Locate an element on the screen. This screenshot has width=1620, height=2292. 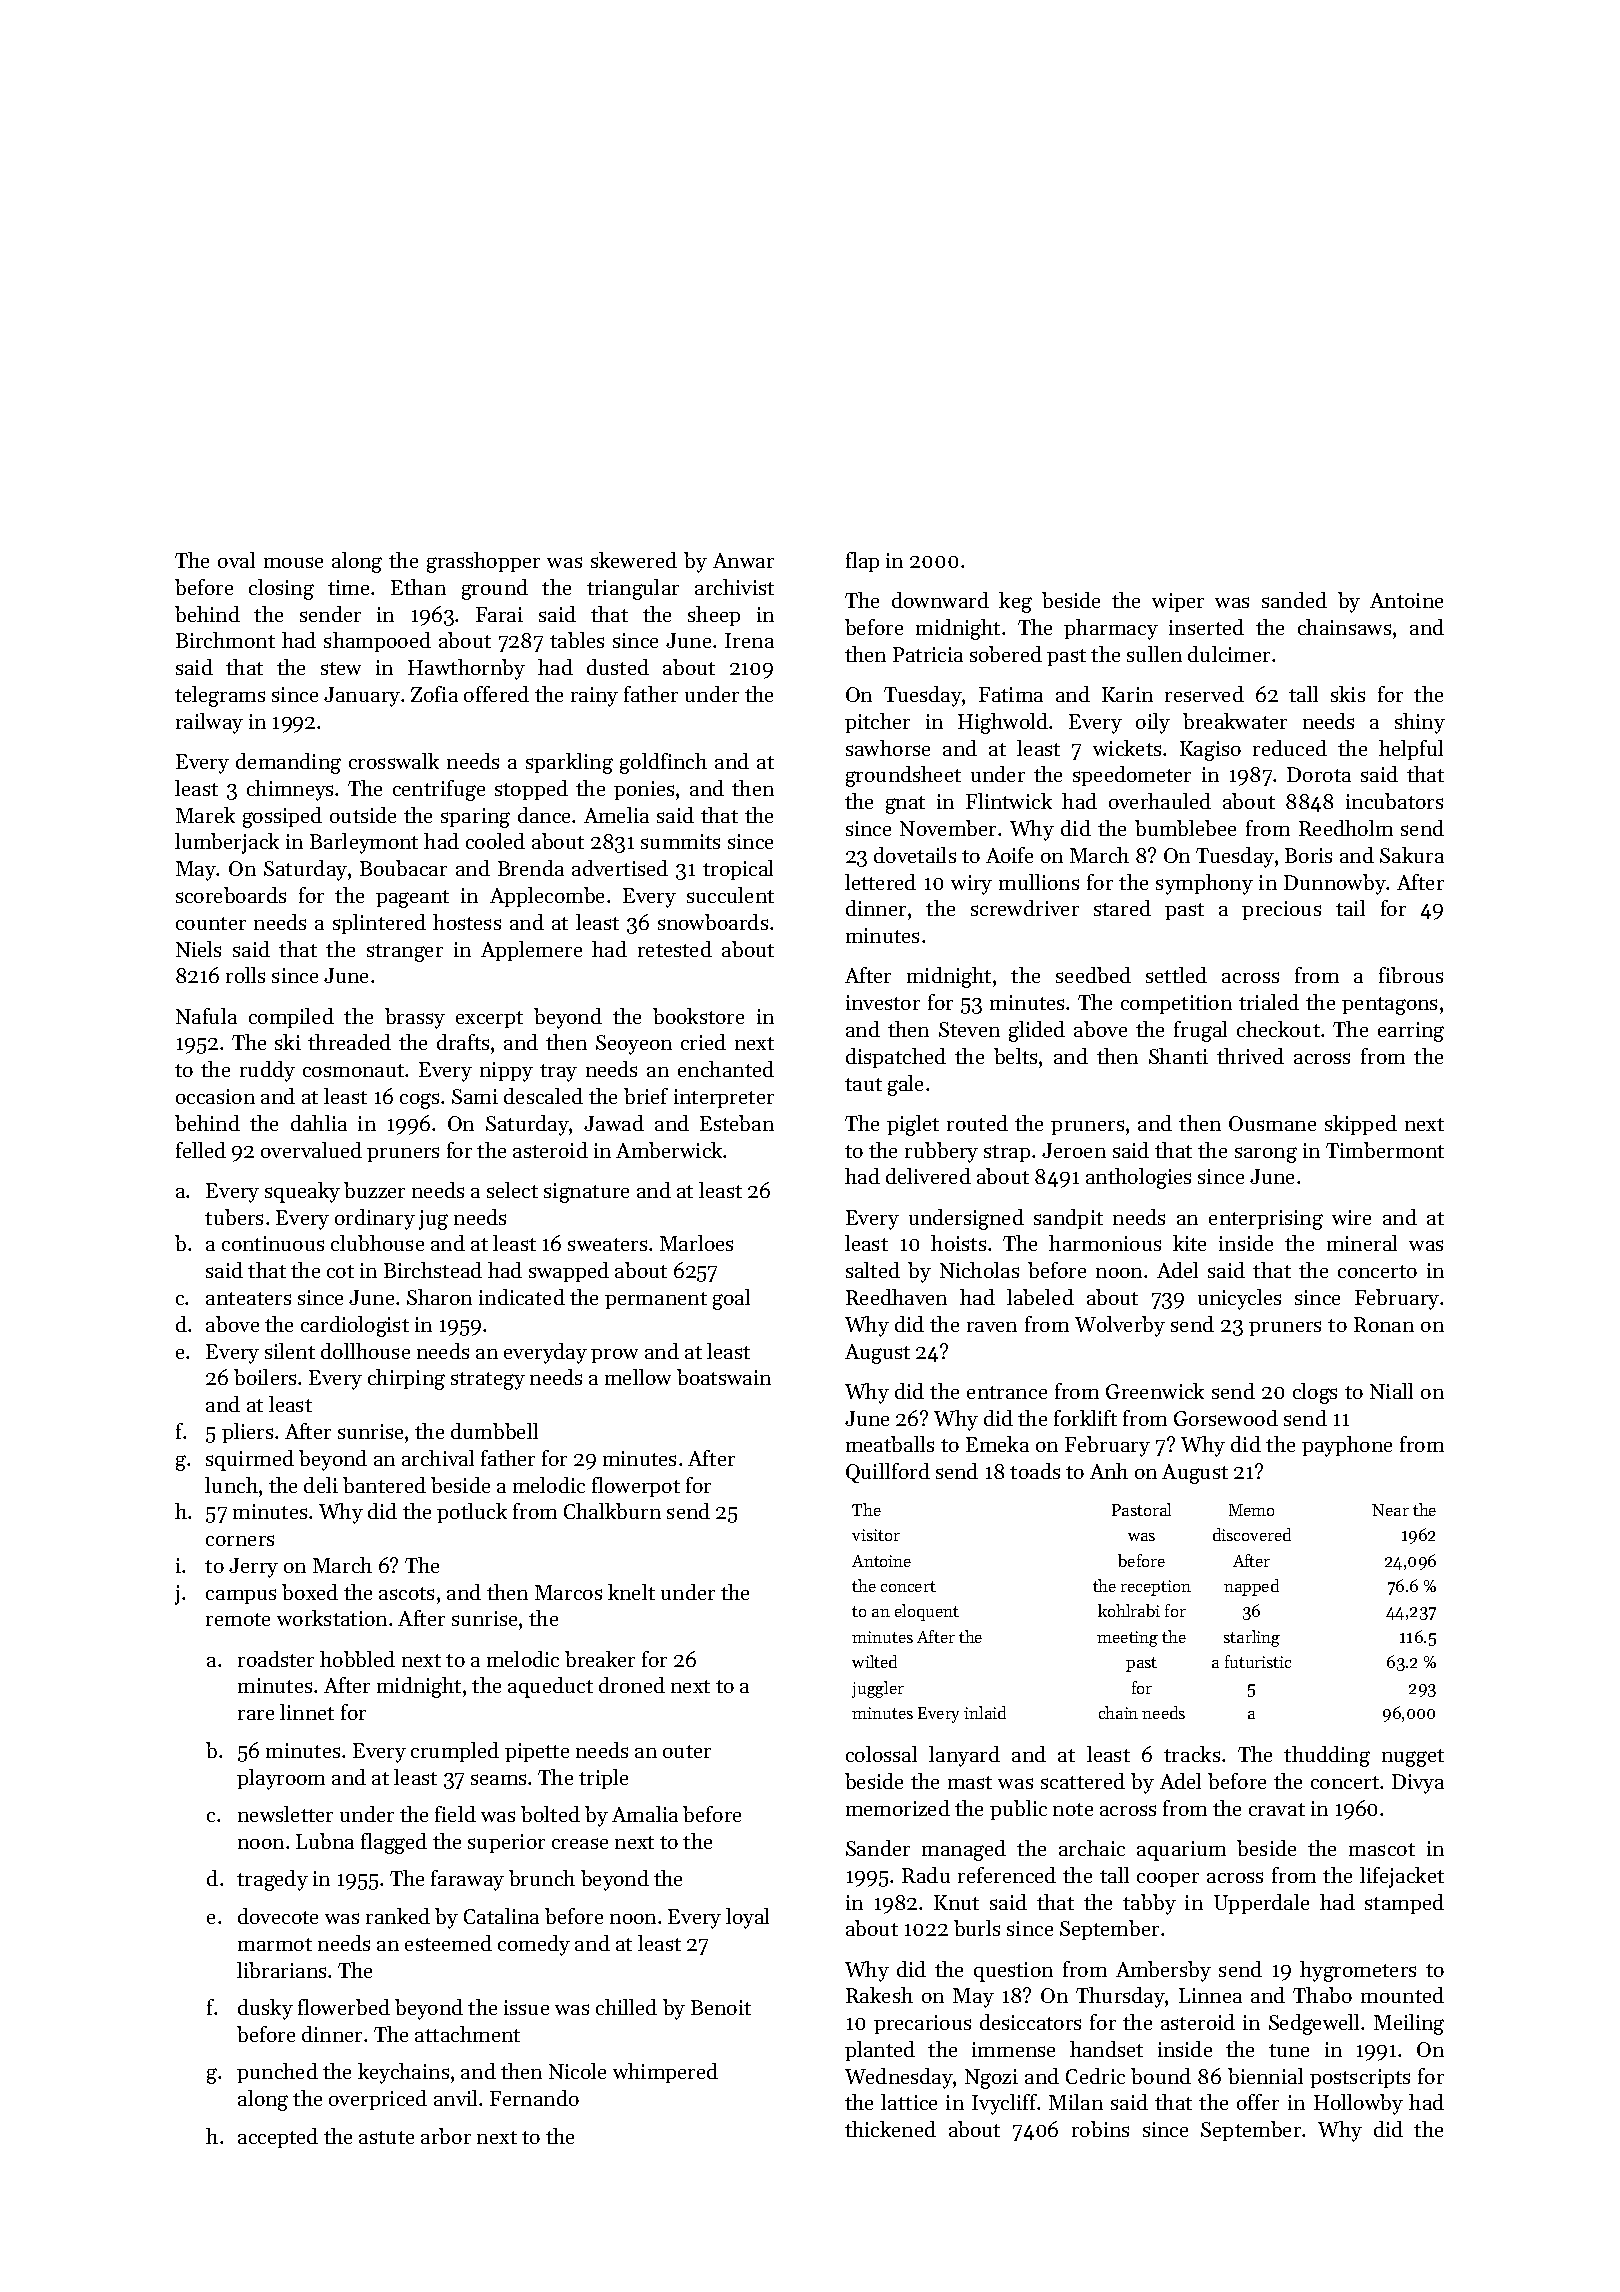
dahlia is located at coordinates (319, 1123).
